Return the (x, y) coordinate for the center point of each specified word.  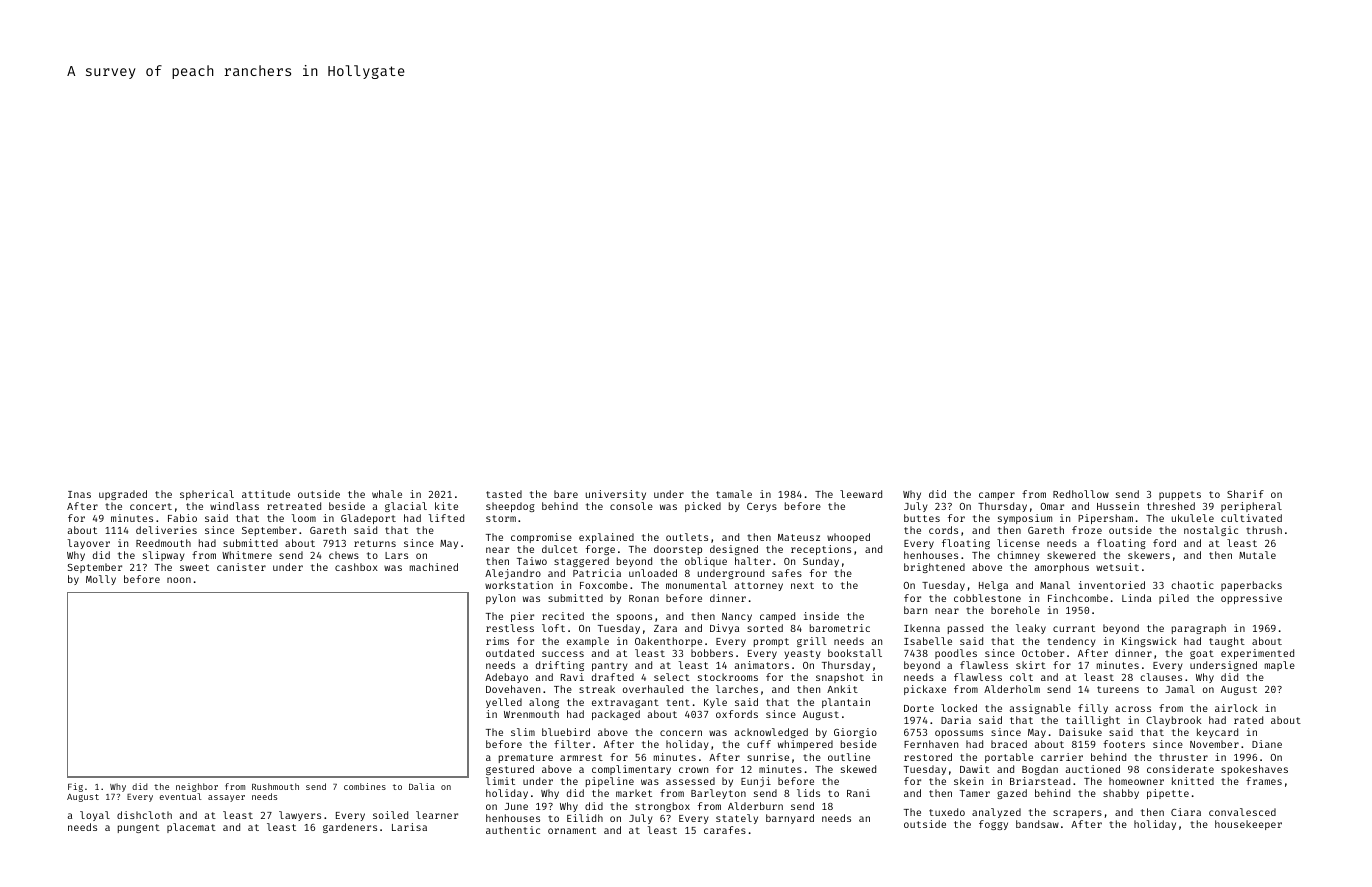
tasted (504, 494)
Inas (79, 494)
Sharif (1245, 494)
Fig (75, 787)
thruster (1183, 757)
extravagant (625, 703)
